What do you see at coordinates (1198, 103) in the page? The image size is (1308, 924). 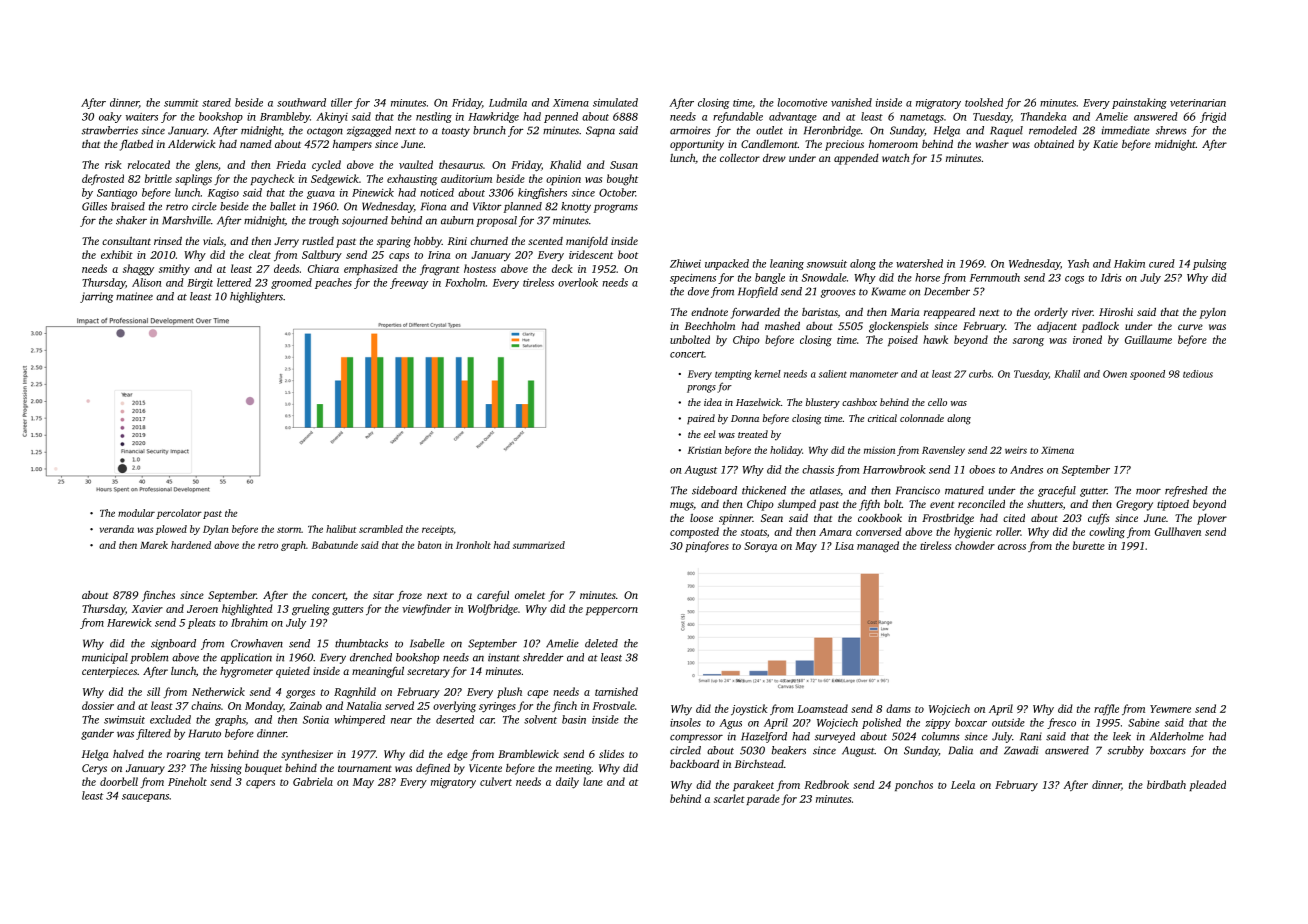 I see `veterinarian` at bounding box center [1198, 103].
